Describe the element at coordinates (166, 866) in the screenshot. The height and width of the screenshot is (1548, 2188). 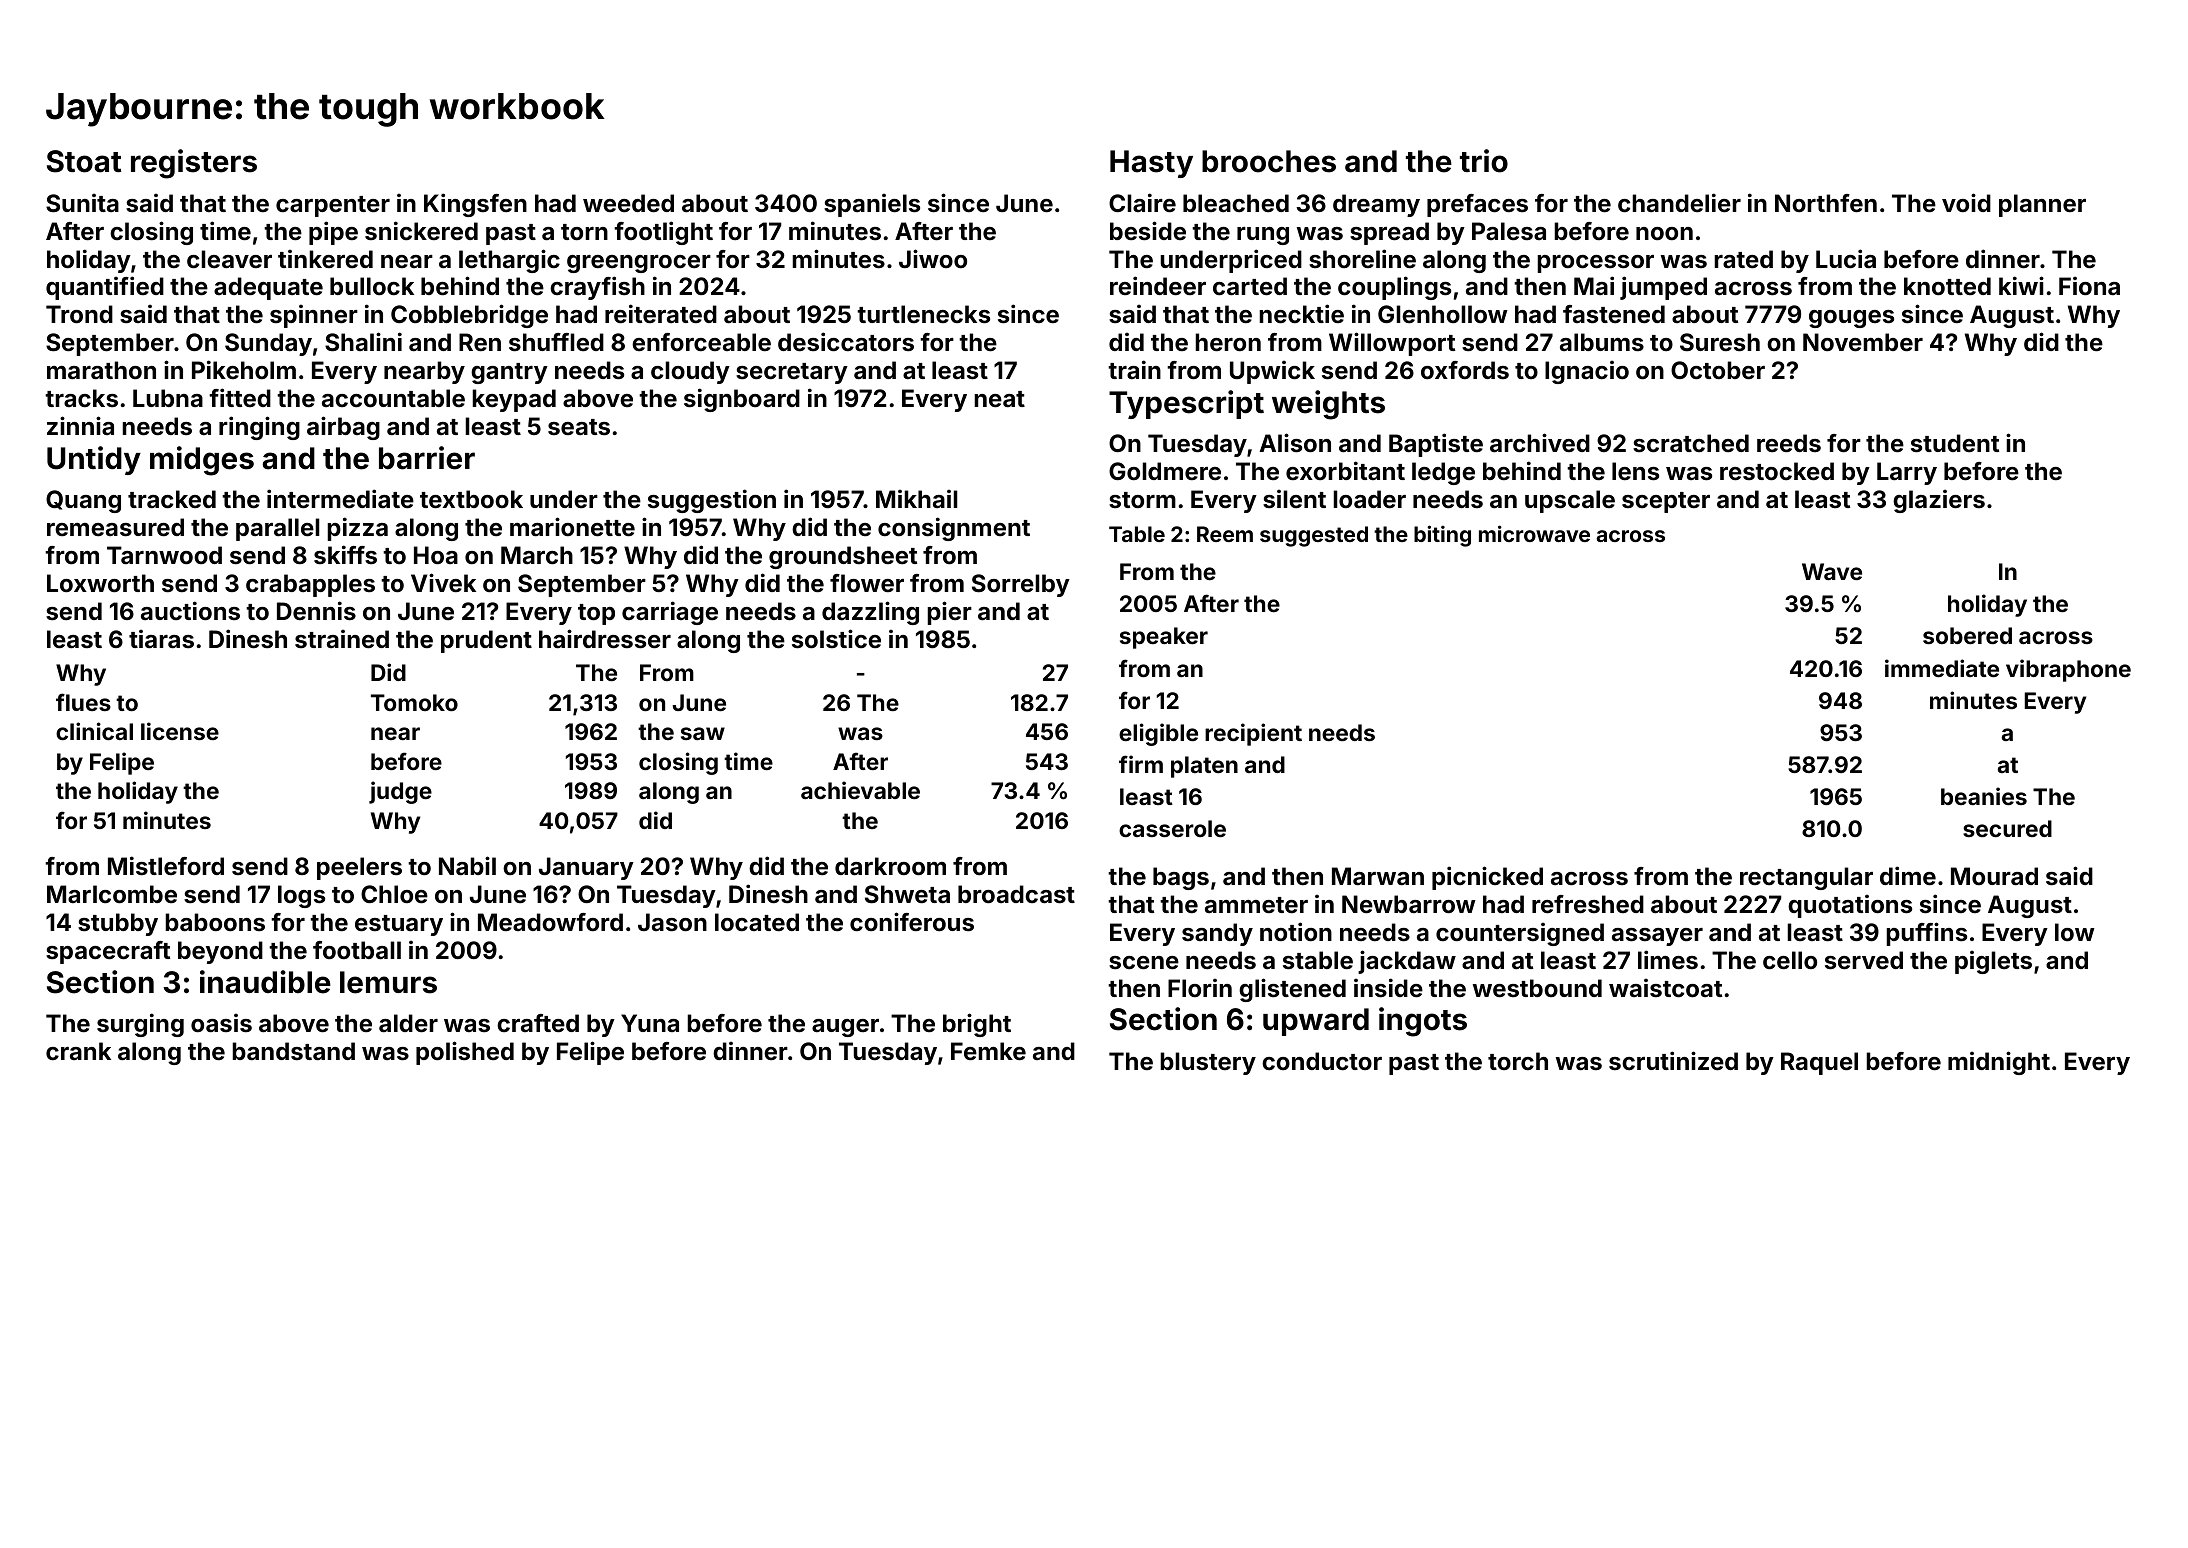
I see `Mistleford` at that location.
